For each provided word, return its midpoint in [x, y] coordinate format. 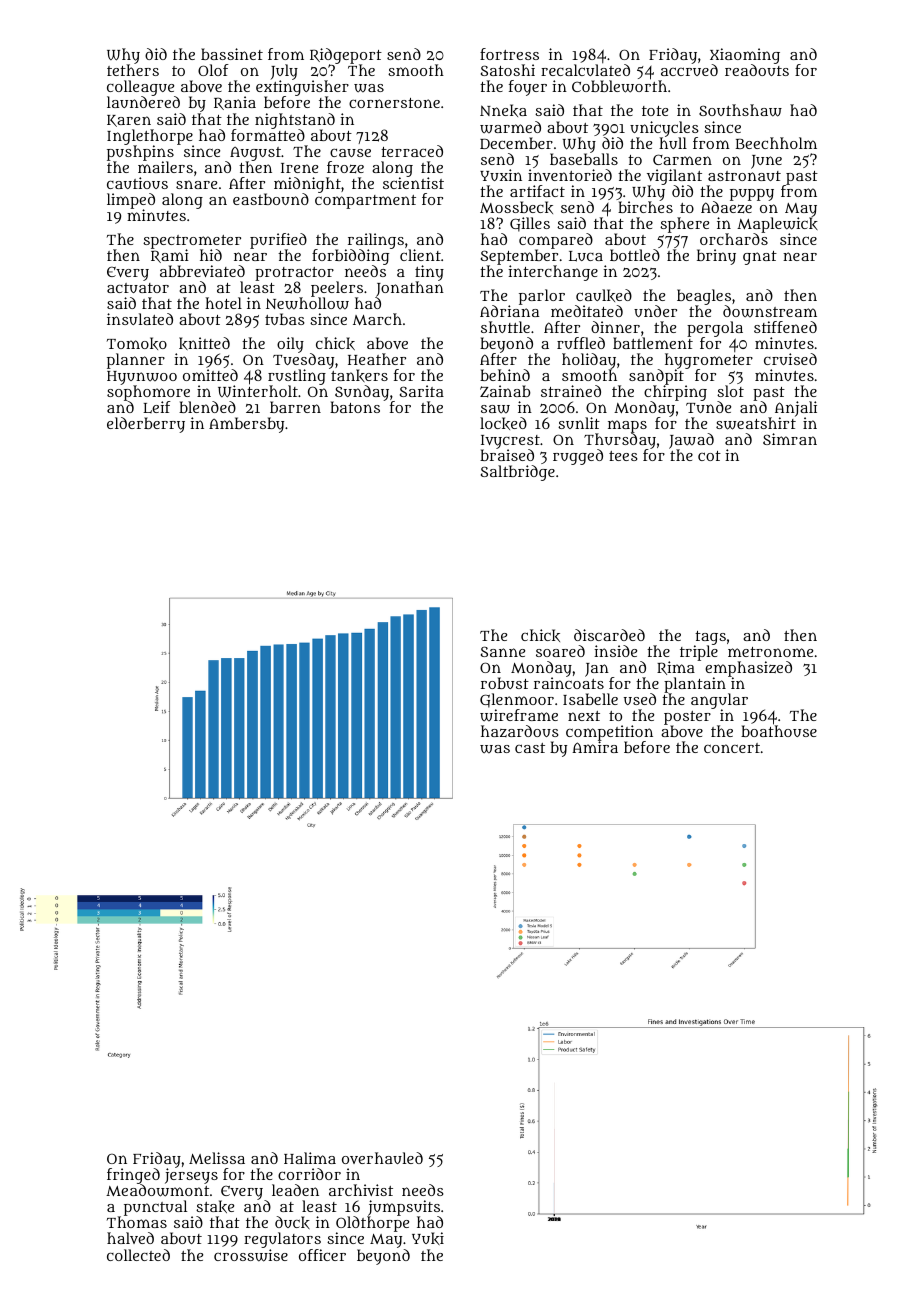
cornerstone [394, 103]
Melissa [217, 1158]
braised [507, 455]
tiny [429, 273]
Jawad [691, 441]
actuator [138, 288]
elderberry [146, 425]
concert [732, 748]
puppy [752, 195]
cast [530, 748]
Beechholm [776, 143]
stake [215, 1206]
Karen [129, 121]
